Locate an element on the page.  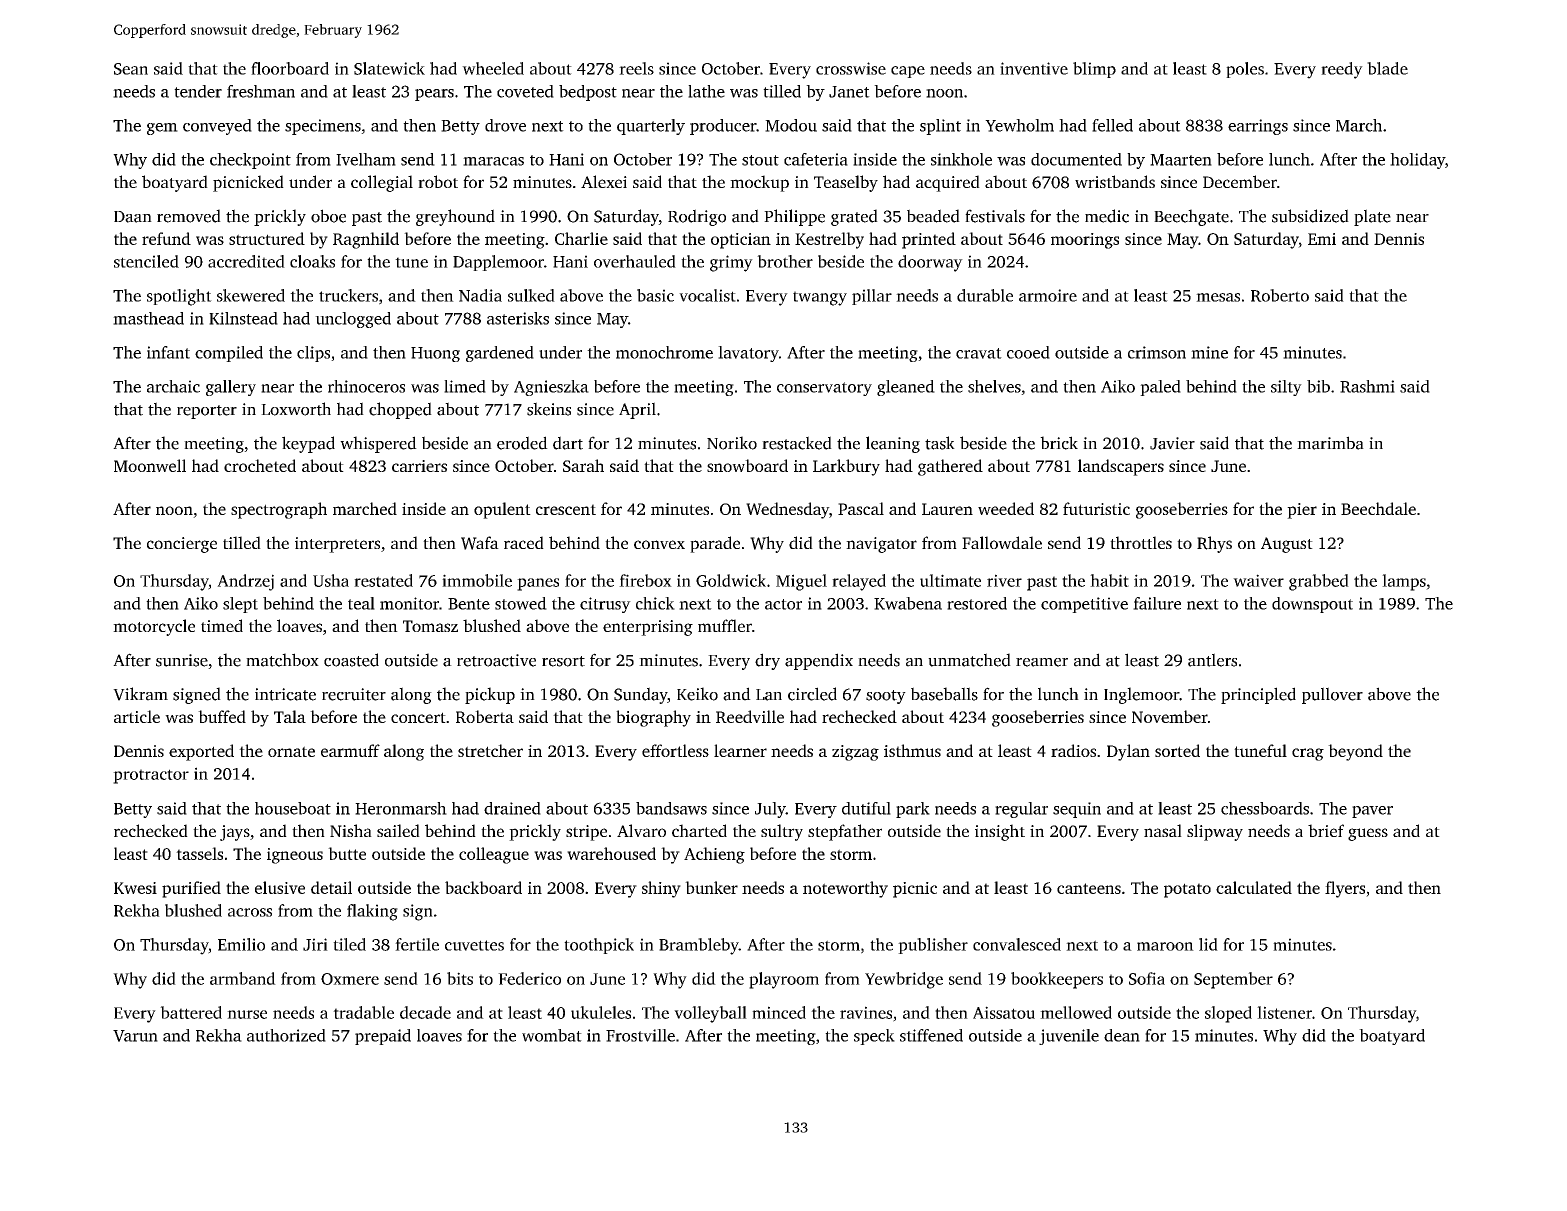
speck is located at coordinates (874, 1037).
